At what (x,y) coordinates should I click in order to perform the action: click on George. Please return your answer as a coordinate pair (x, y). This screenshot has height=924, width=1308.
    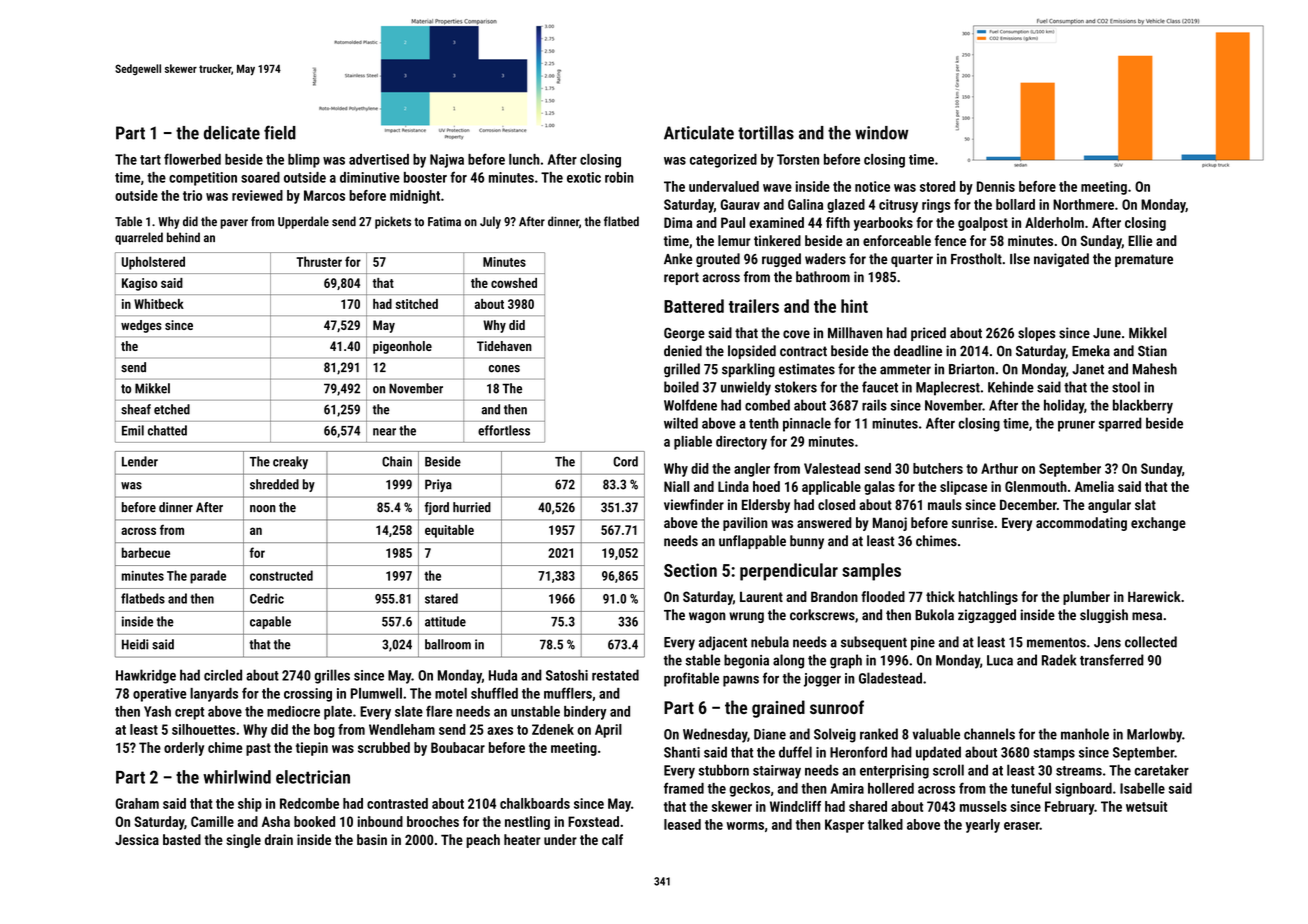
    Looking at the image, I should click on (684, 334).
